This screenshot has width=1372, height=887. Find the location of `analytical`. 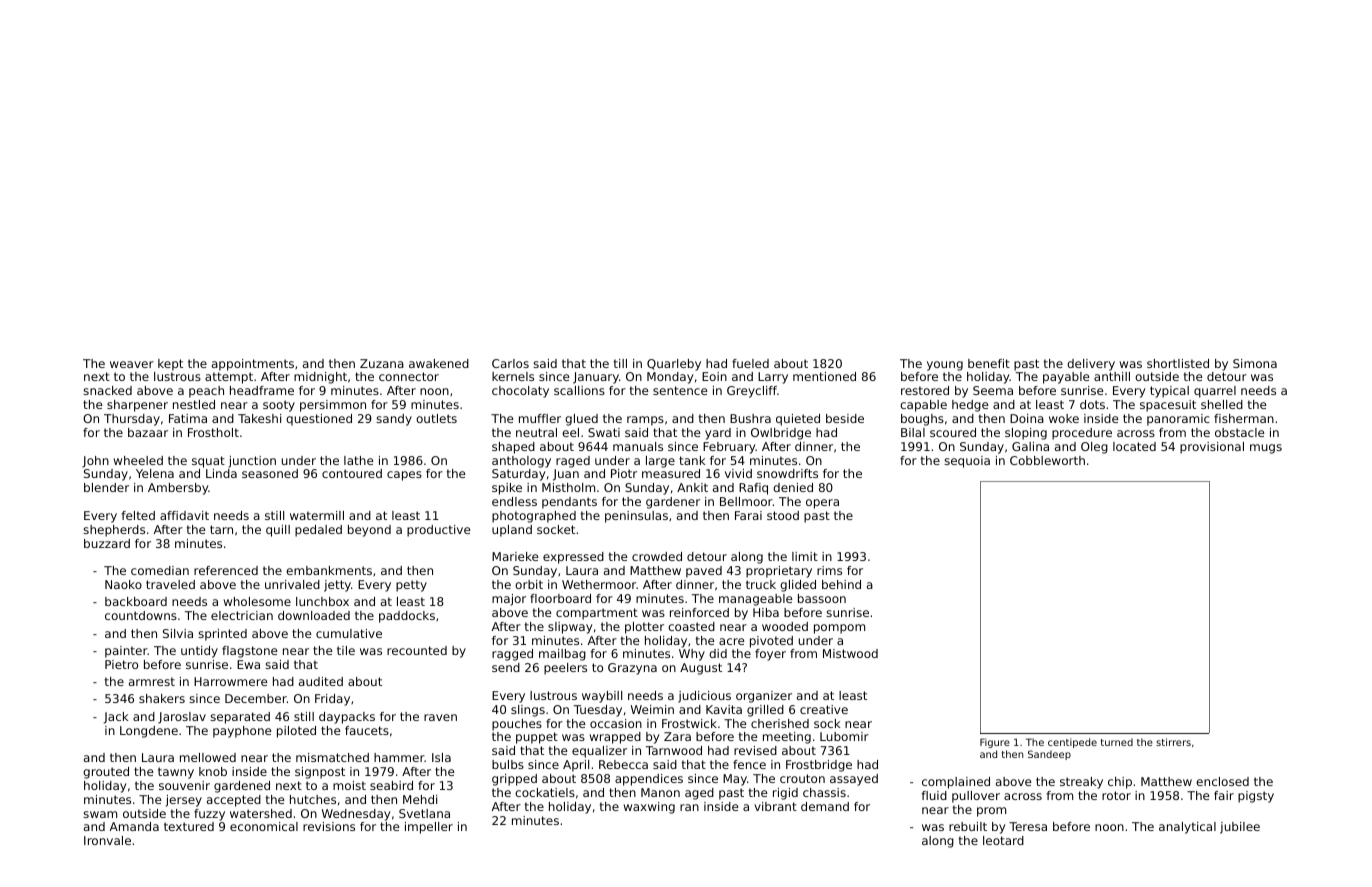

analytical is located at coordinates (1187, 828).
